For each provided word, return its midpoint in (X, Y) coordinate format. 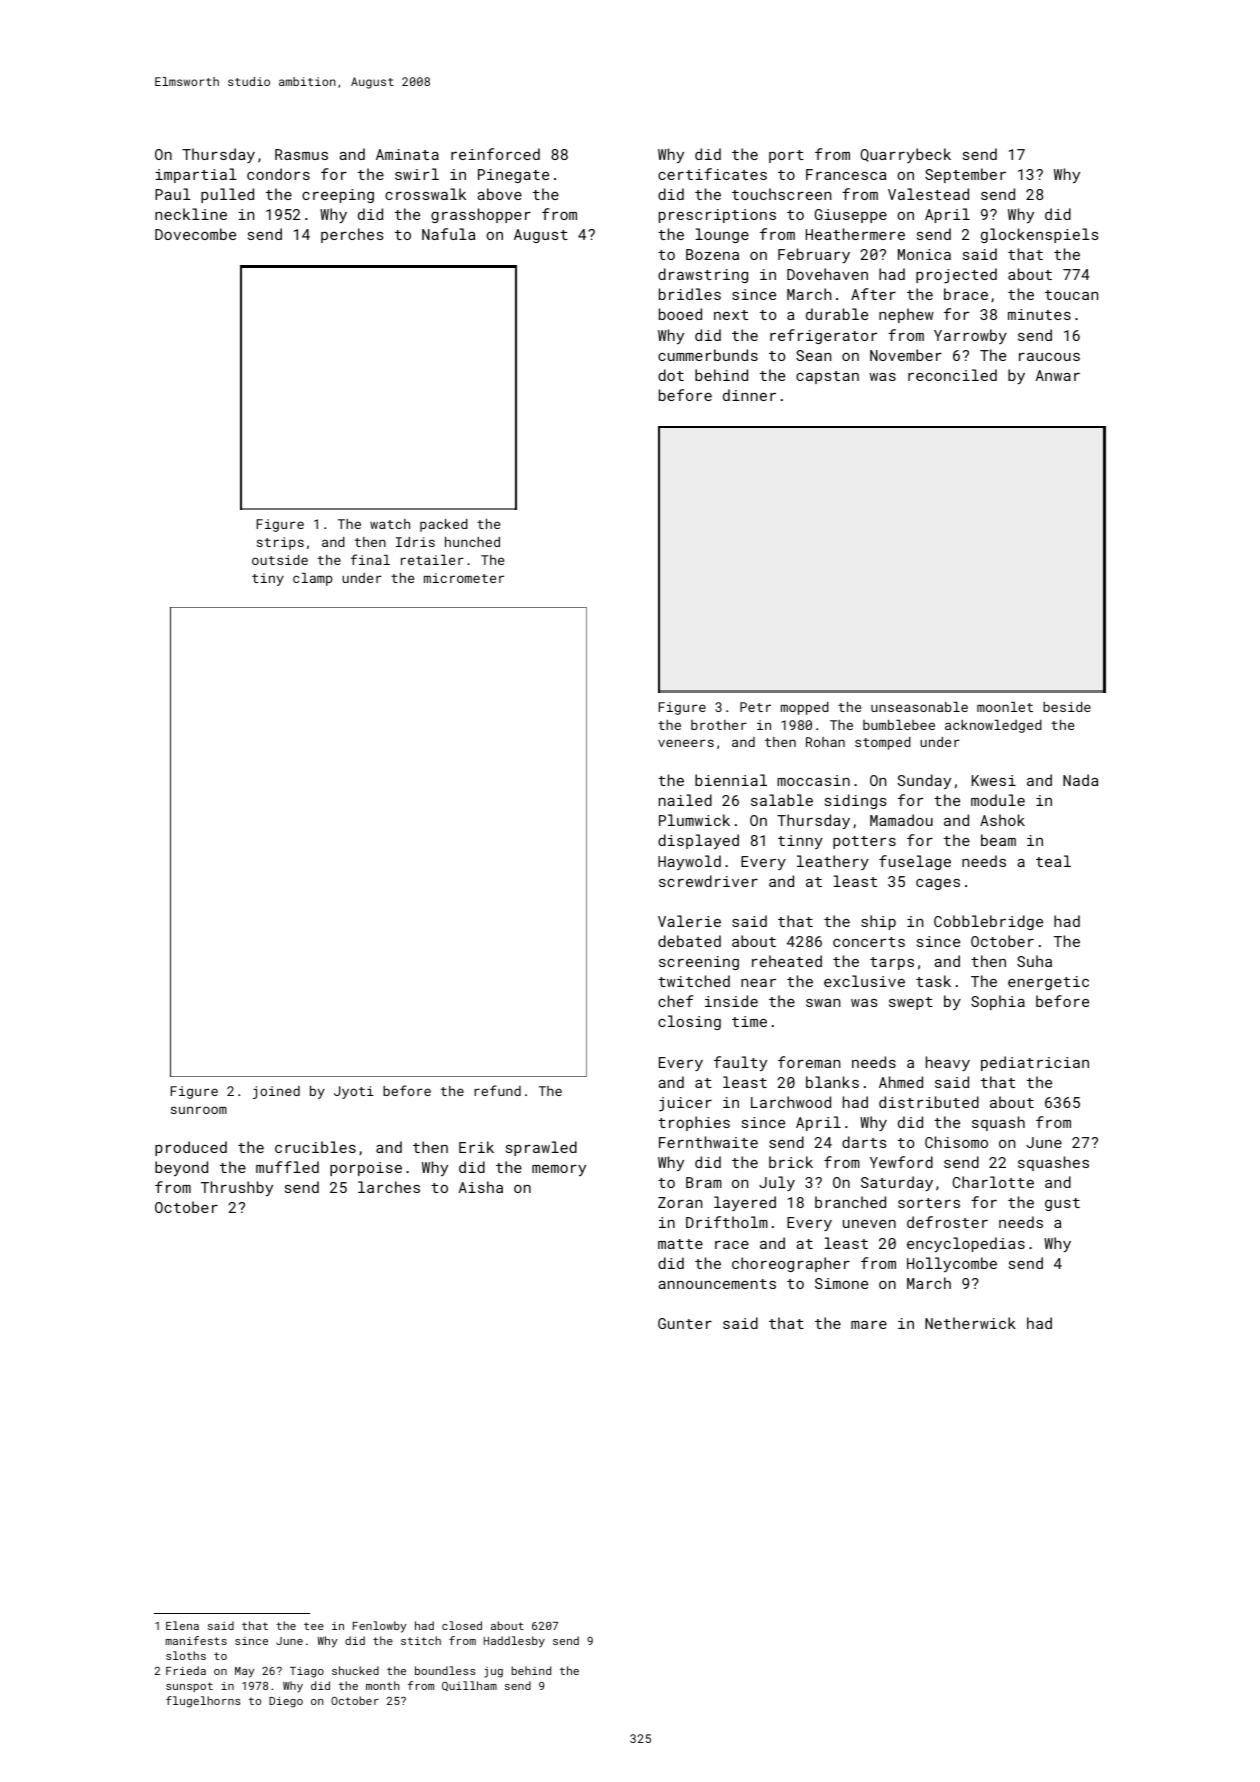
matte (680, 1244)
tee (314, 1626)
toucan (1071, 295)
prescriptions (717, 216)
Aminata (407, 154)
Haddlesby (514, 1642)
